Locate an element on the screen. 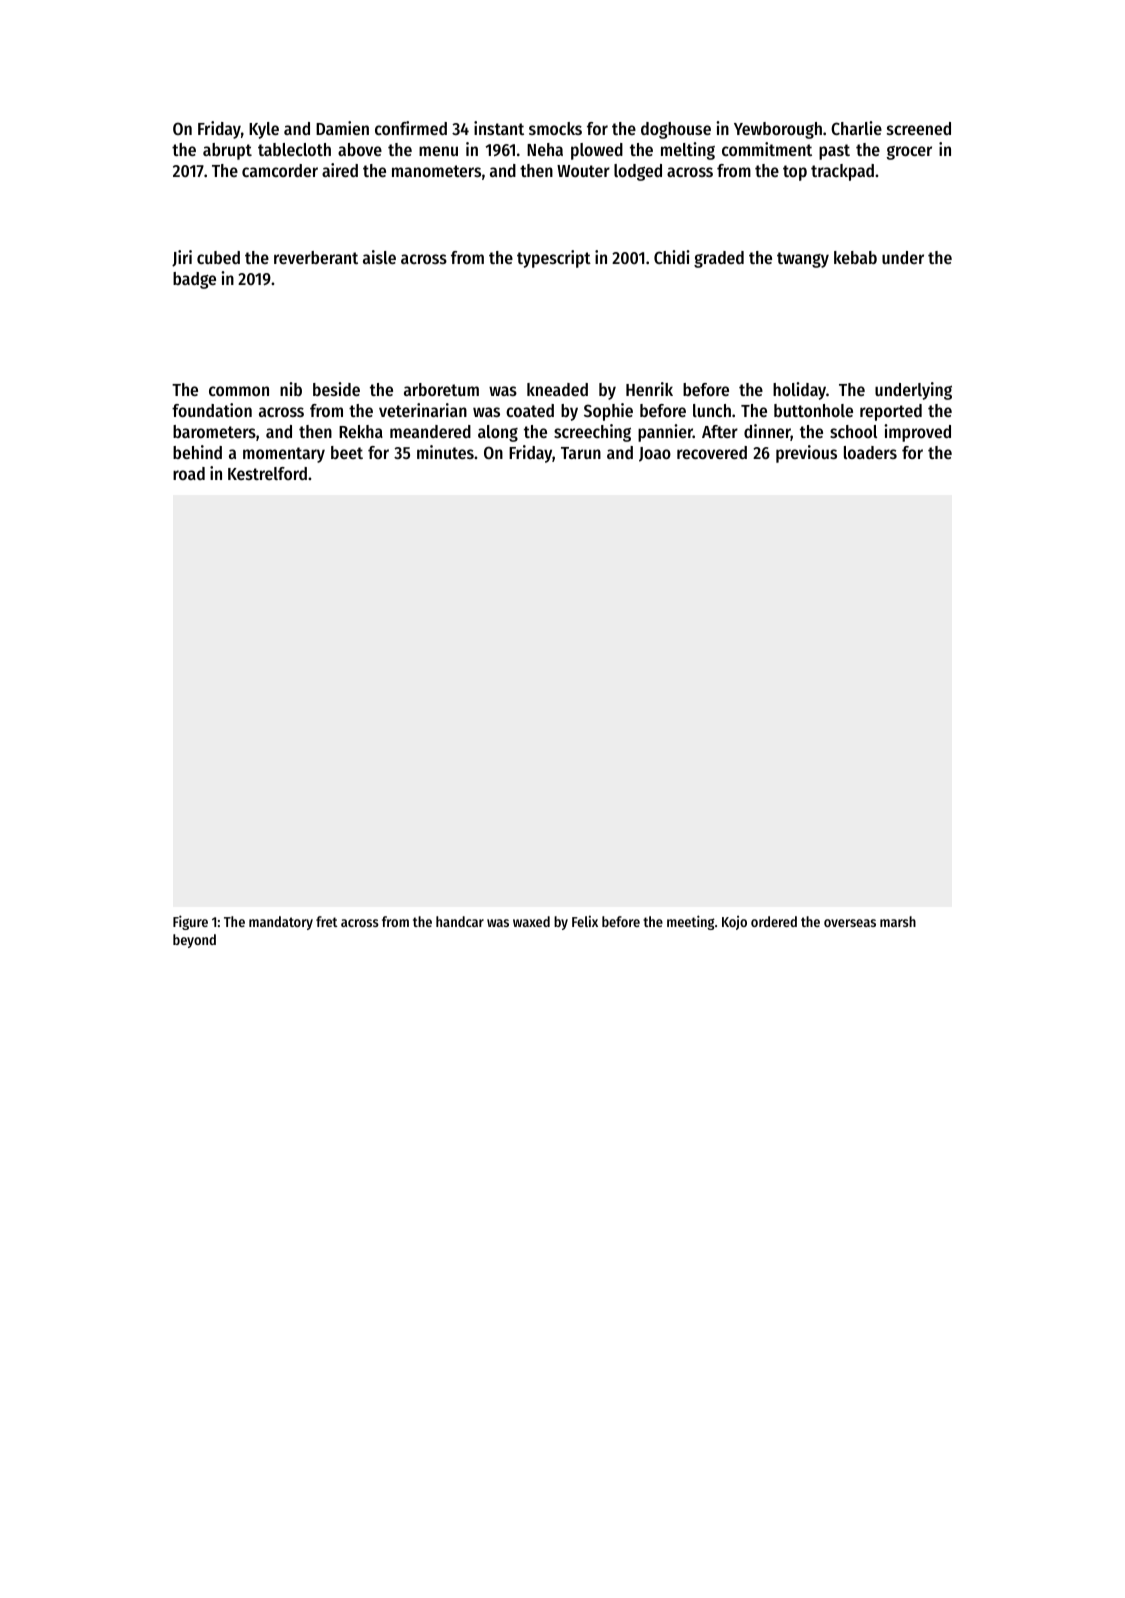  screened is located at coordinates (919, 128).
